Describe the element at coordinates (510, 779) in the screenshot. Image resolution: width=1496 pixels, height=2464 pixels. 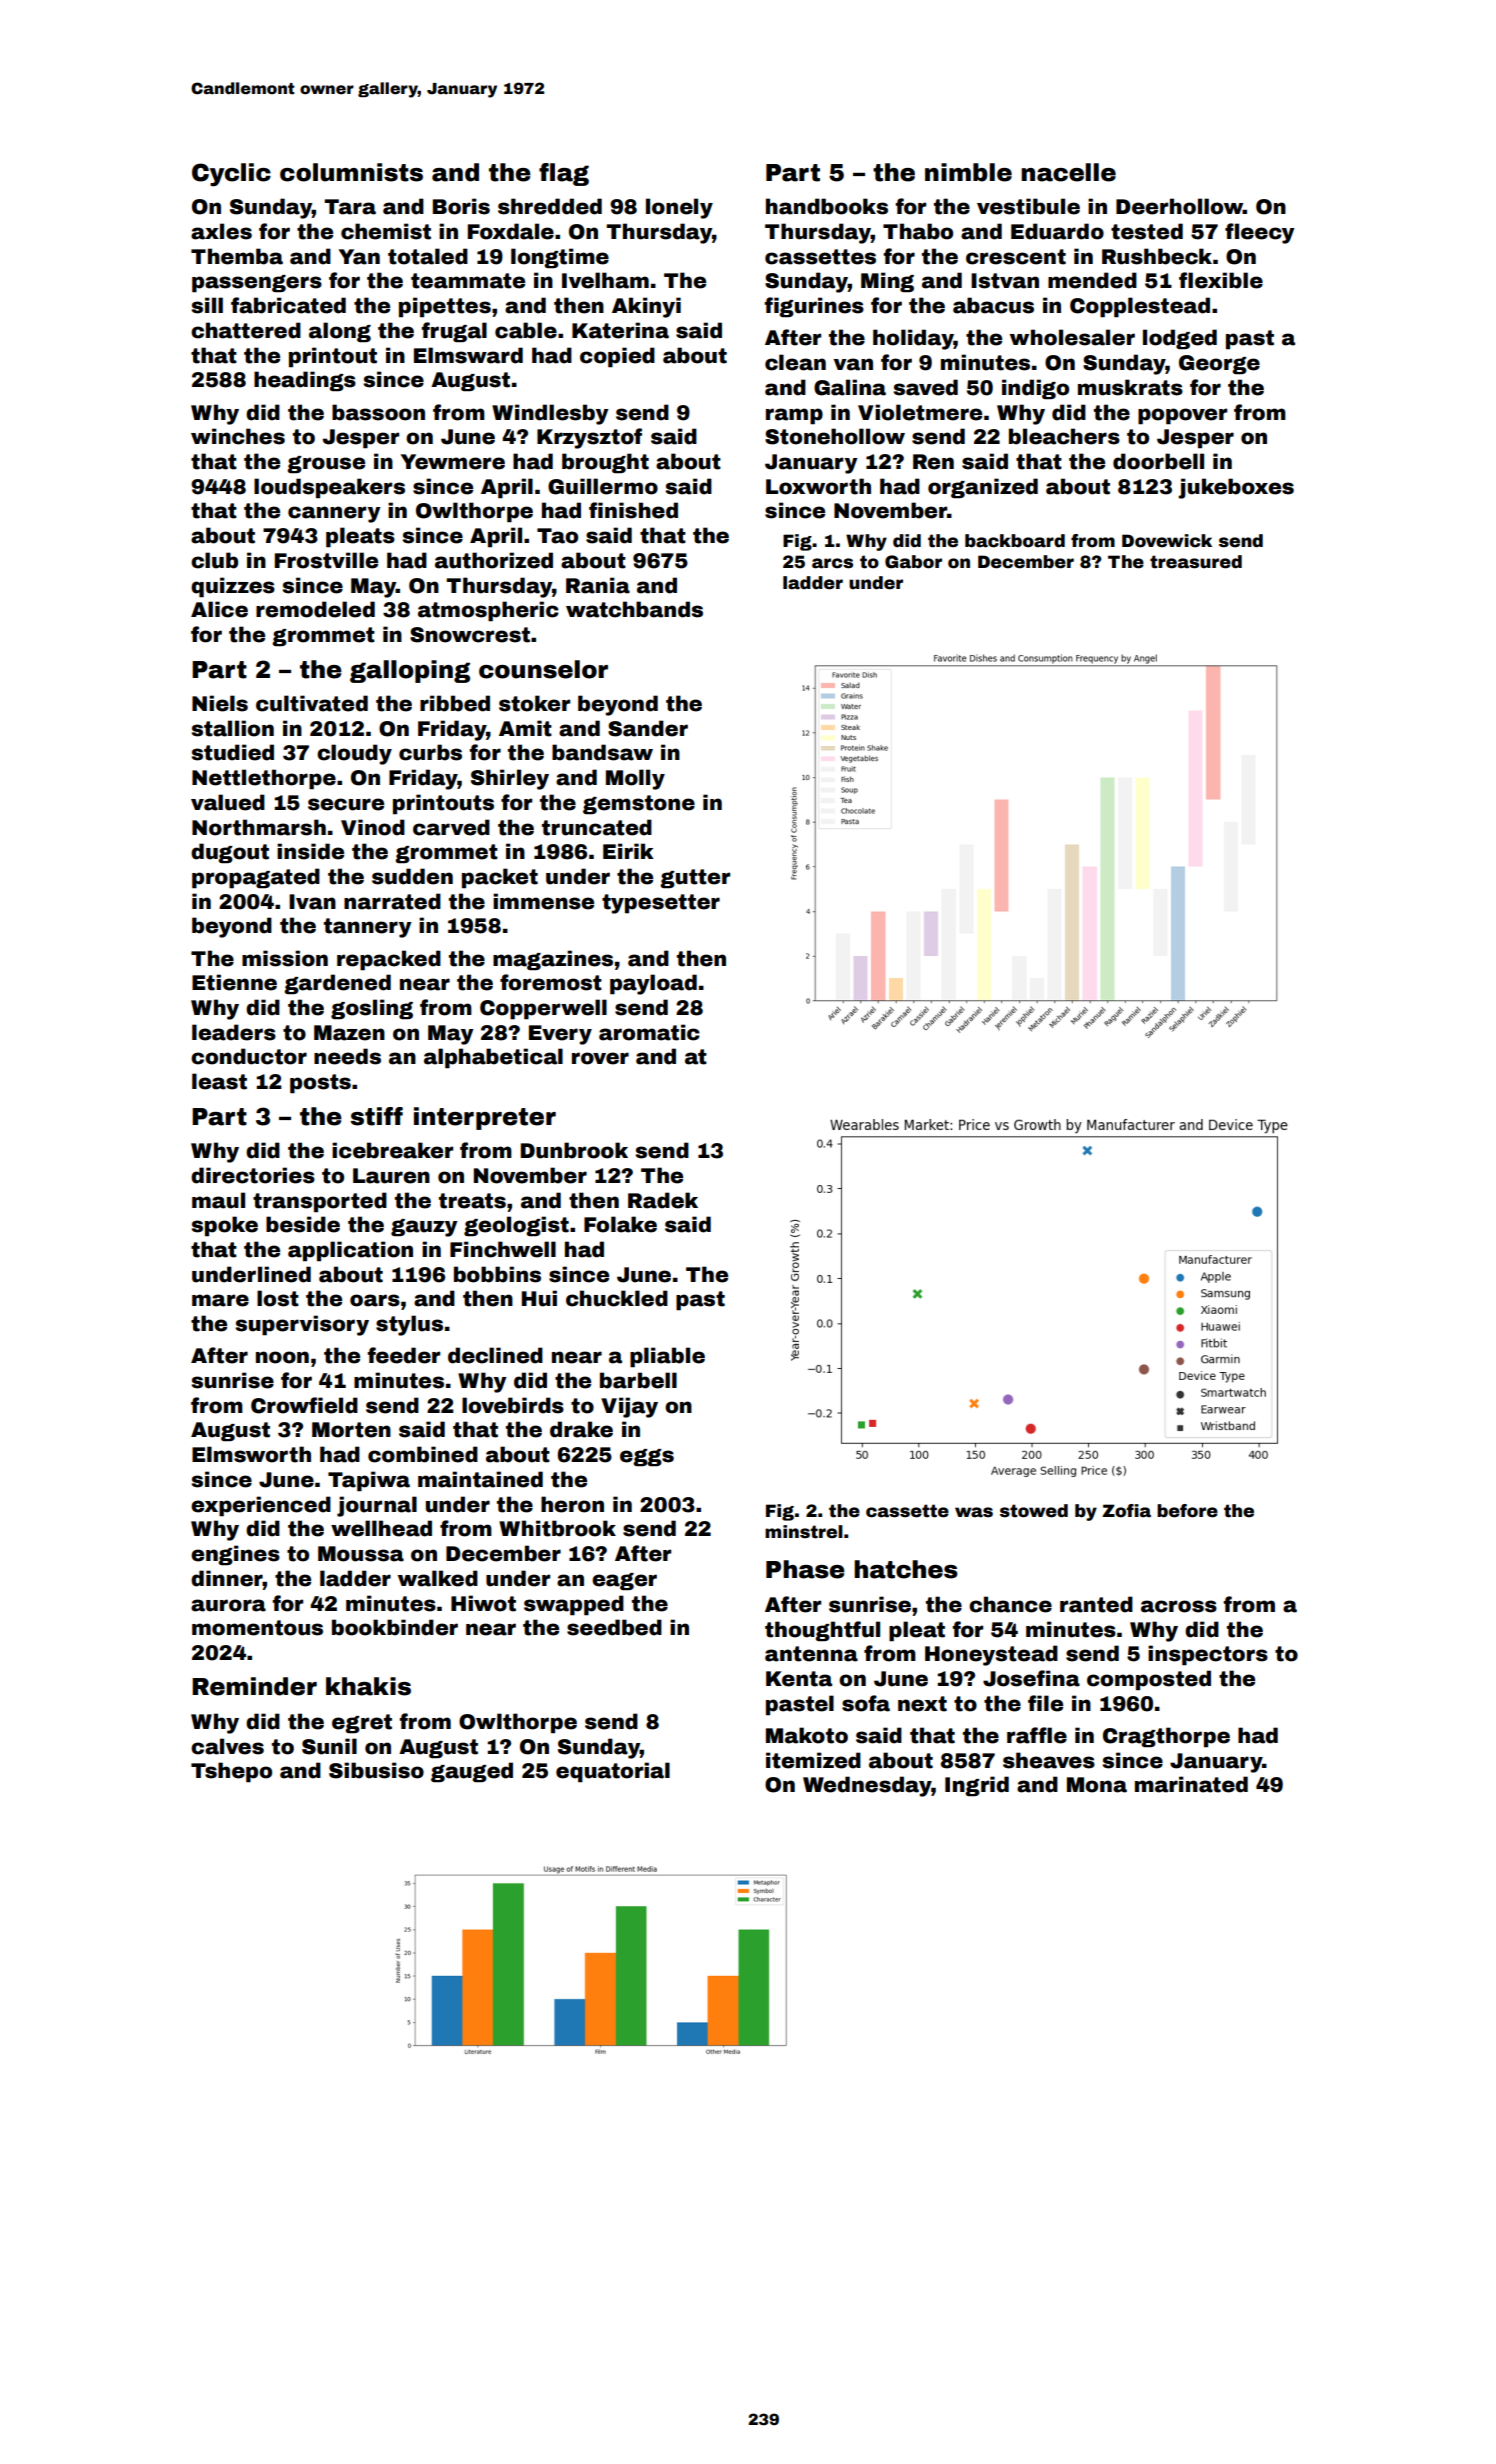
I see `Shirley` at that location.
